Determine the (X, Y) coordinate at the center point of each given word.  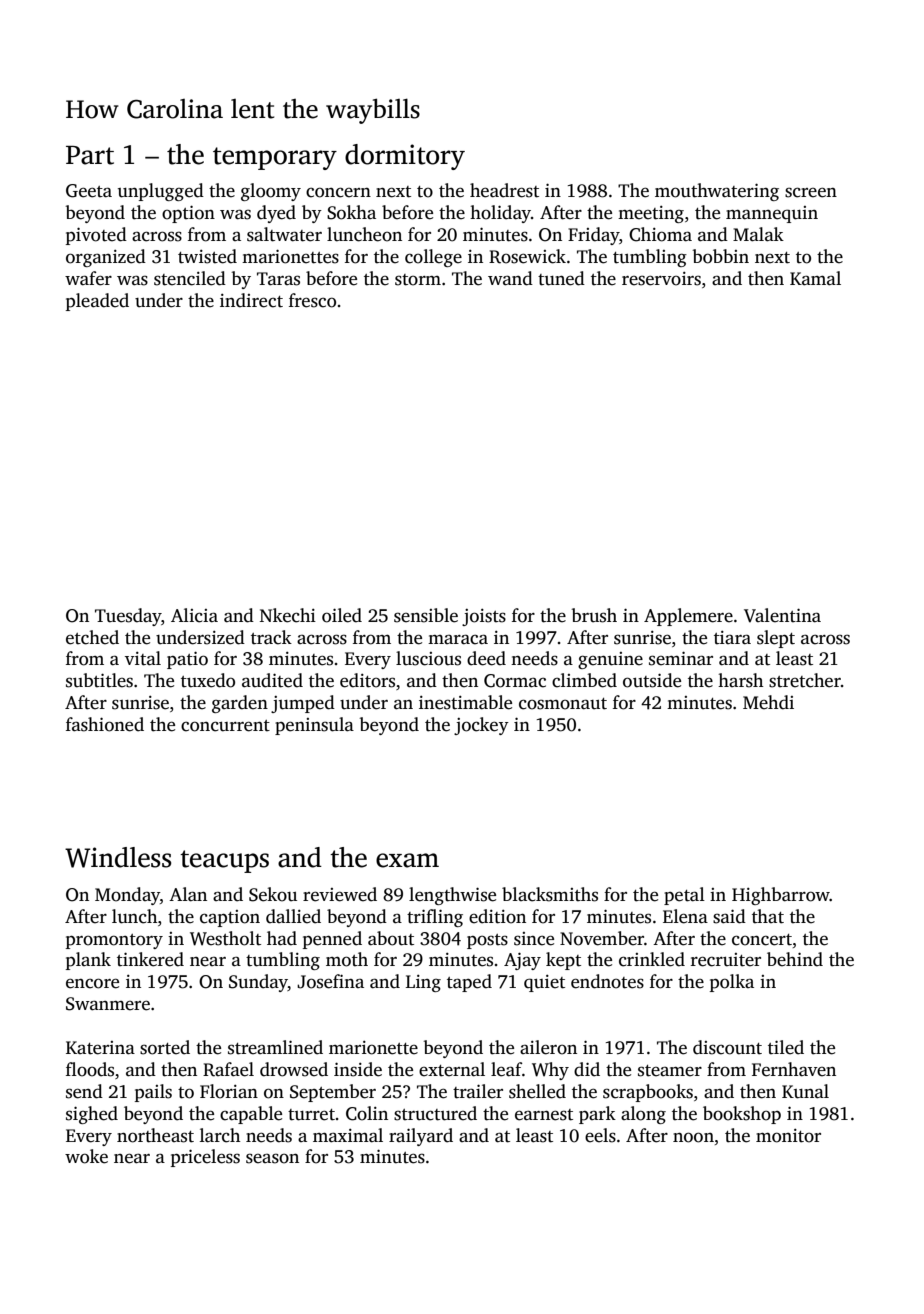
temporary (275, 158)
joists (484, 617)
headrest (504, 190)
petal (684, 896)
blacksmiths (550, 894)
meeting (651, 214)
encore (92, 983)
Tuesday (128, 617)
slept (776, 639)
